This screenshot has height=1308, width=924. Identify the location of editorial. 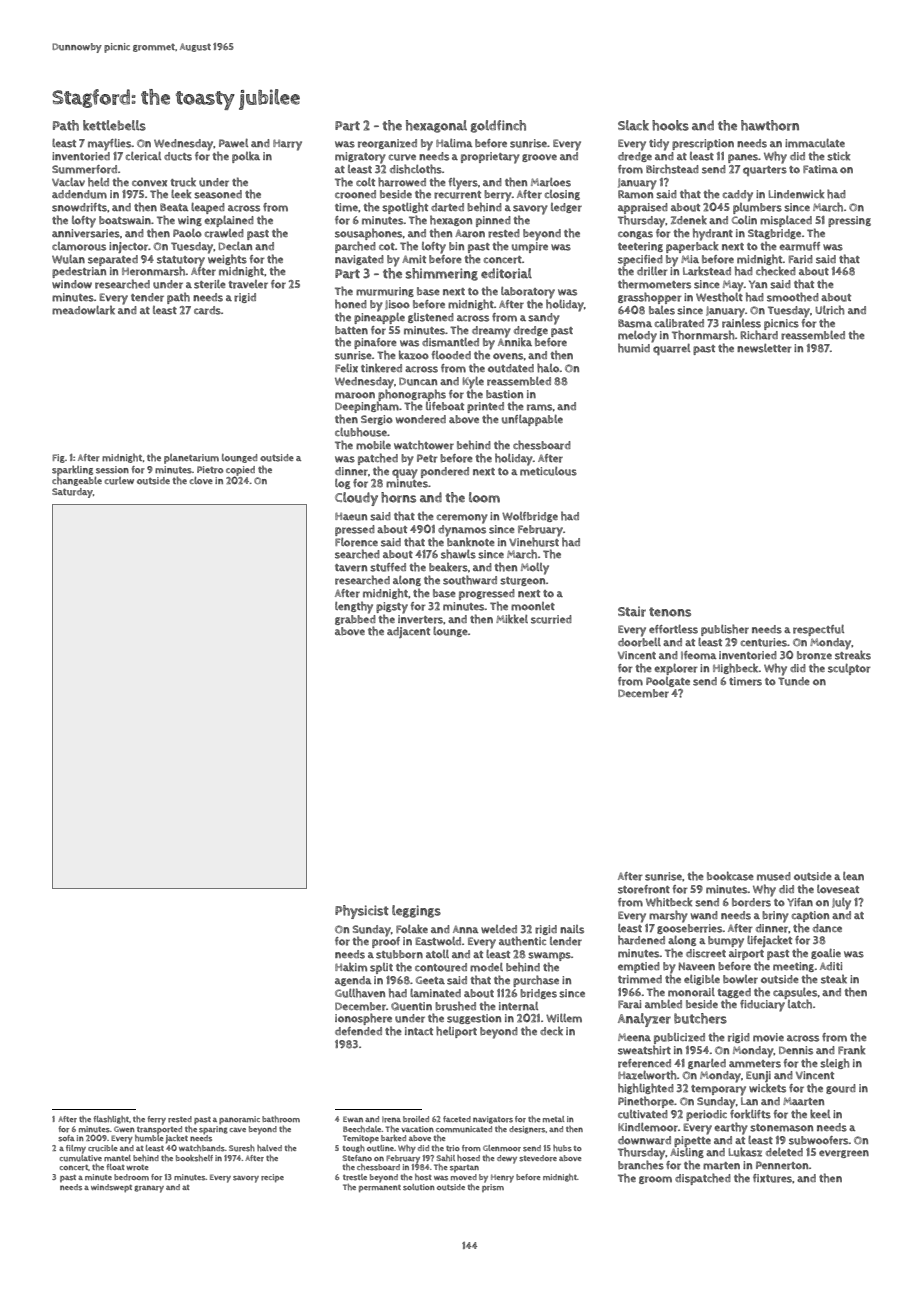
(506, 273).
